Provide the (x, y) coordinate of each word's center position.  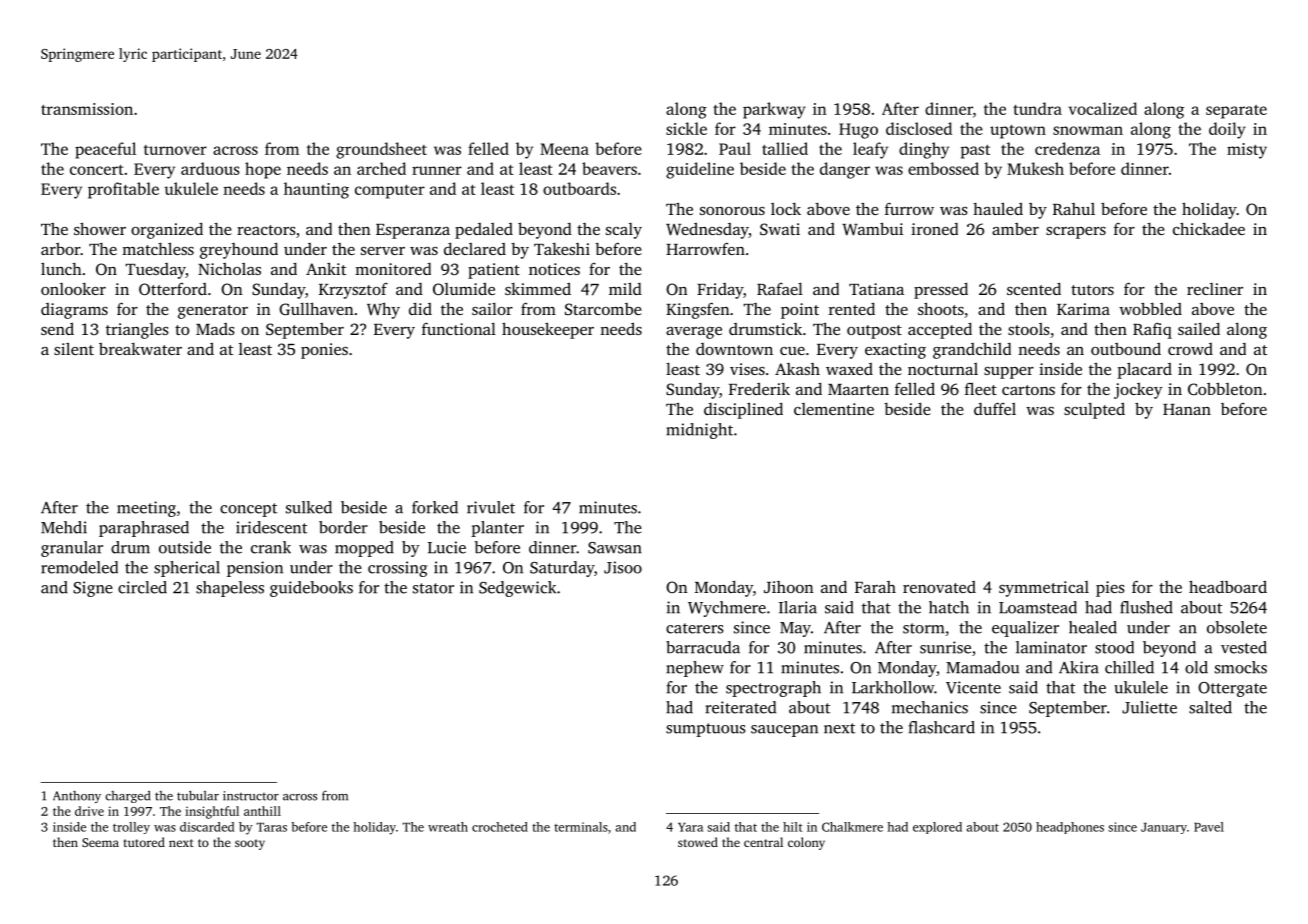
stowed (698, 842)
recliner (1215, 289)
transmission (87, 109)
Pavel (1209, 827)
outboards (579, 188)
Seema (100, 842)
